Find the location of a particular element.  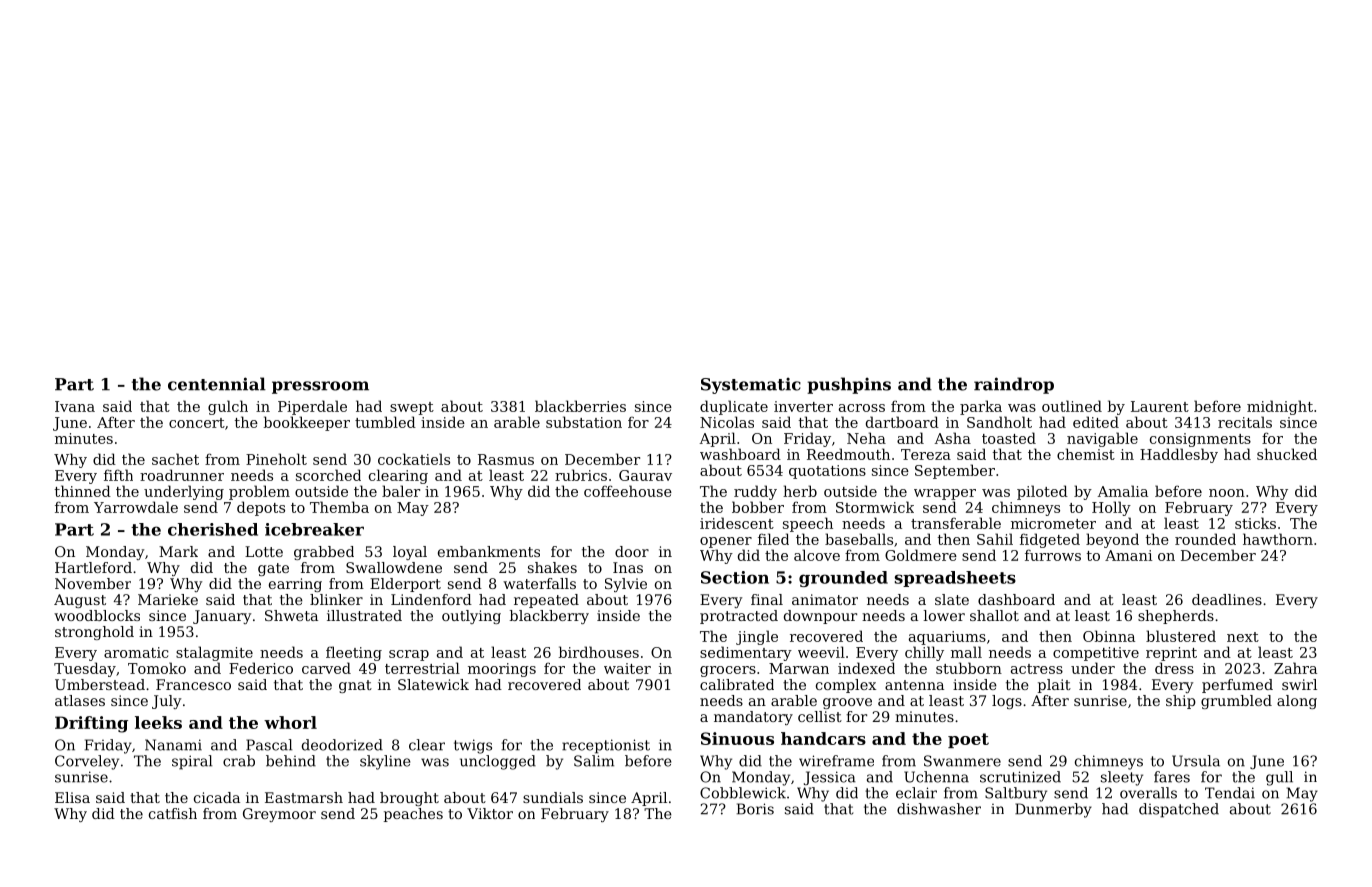

consignments is located at coordinates (1200, 440).
